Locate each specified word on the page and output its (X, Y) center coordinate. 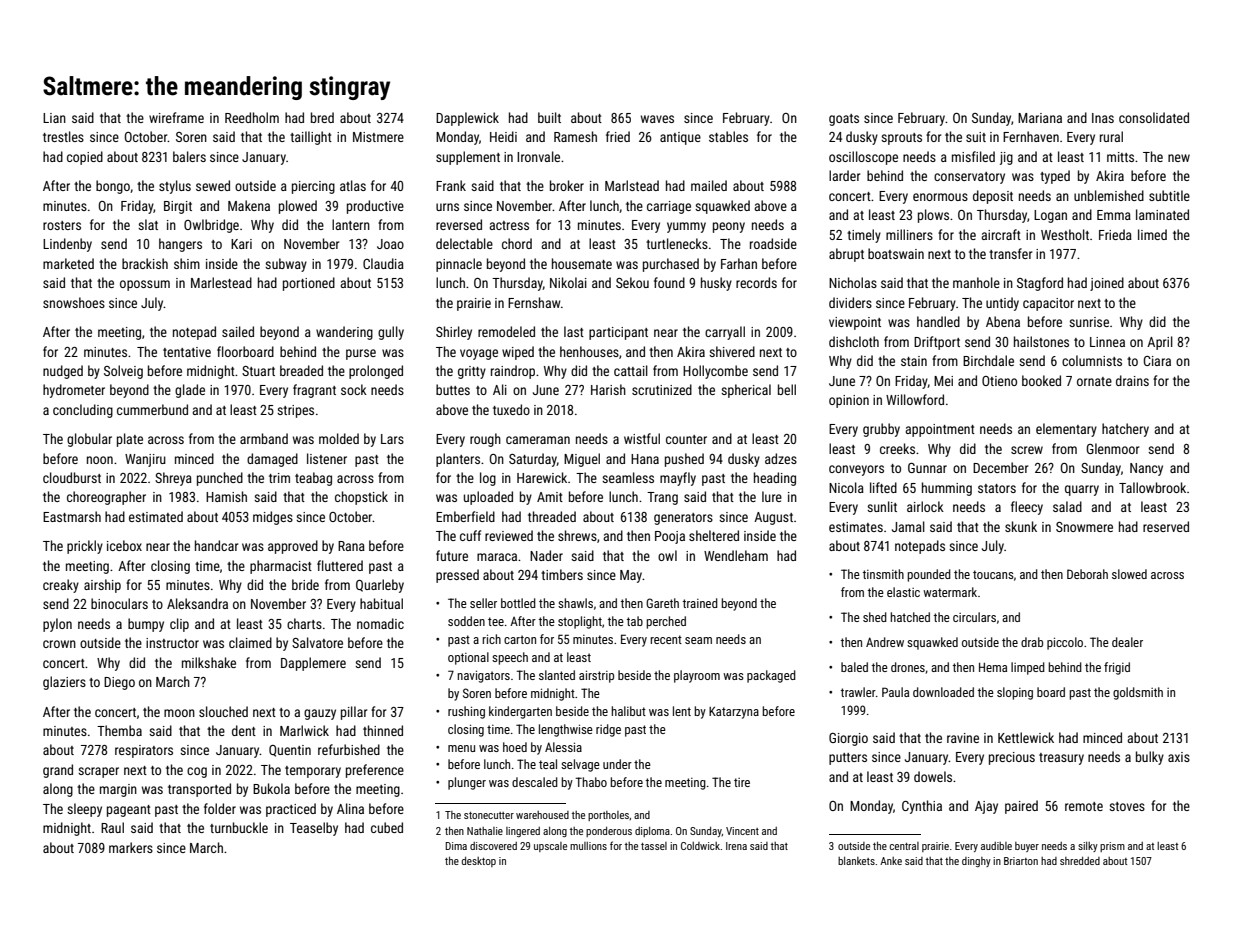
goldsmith (1138, 693)
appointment (940, 430)
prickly (85, 547)
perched (666, 622)
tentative (187, 352)
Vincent (742, 831)
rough (485, 440)
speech (510, 658)
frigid (1117, 668)
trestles (63, 136)
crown (59, 644)
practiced (291, 810)
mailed (709, 185)
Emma (1114, 215)
